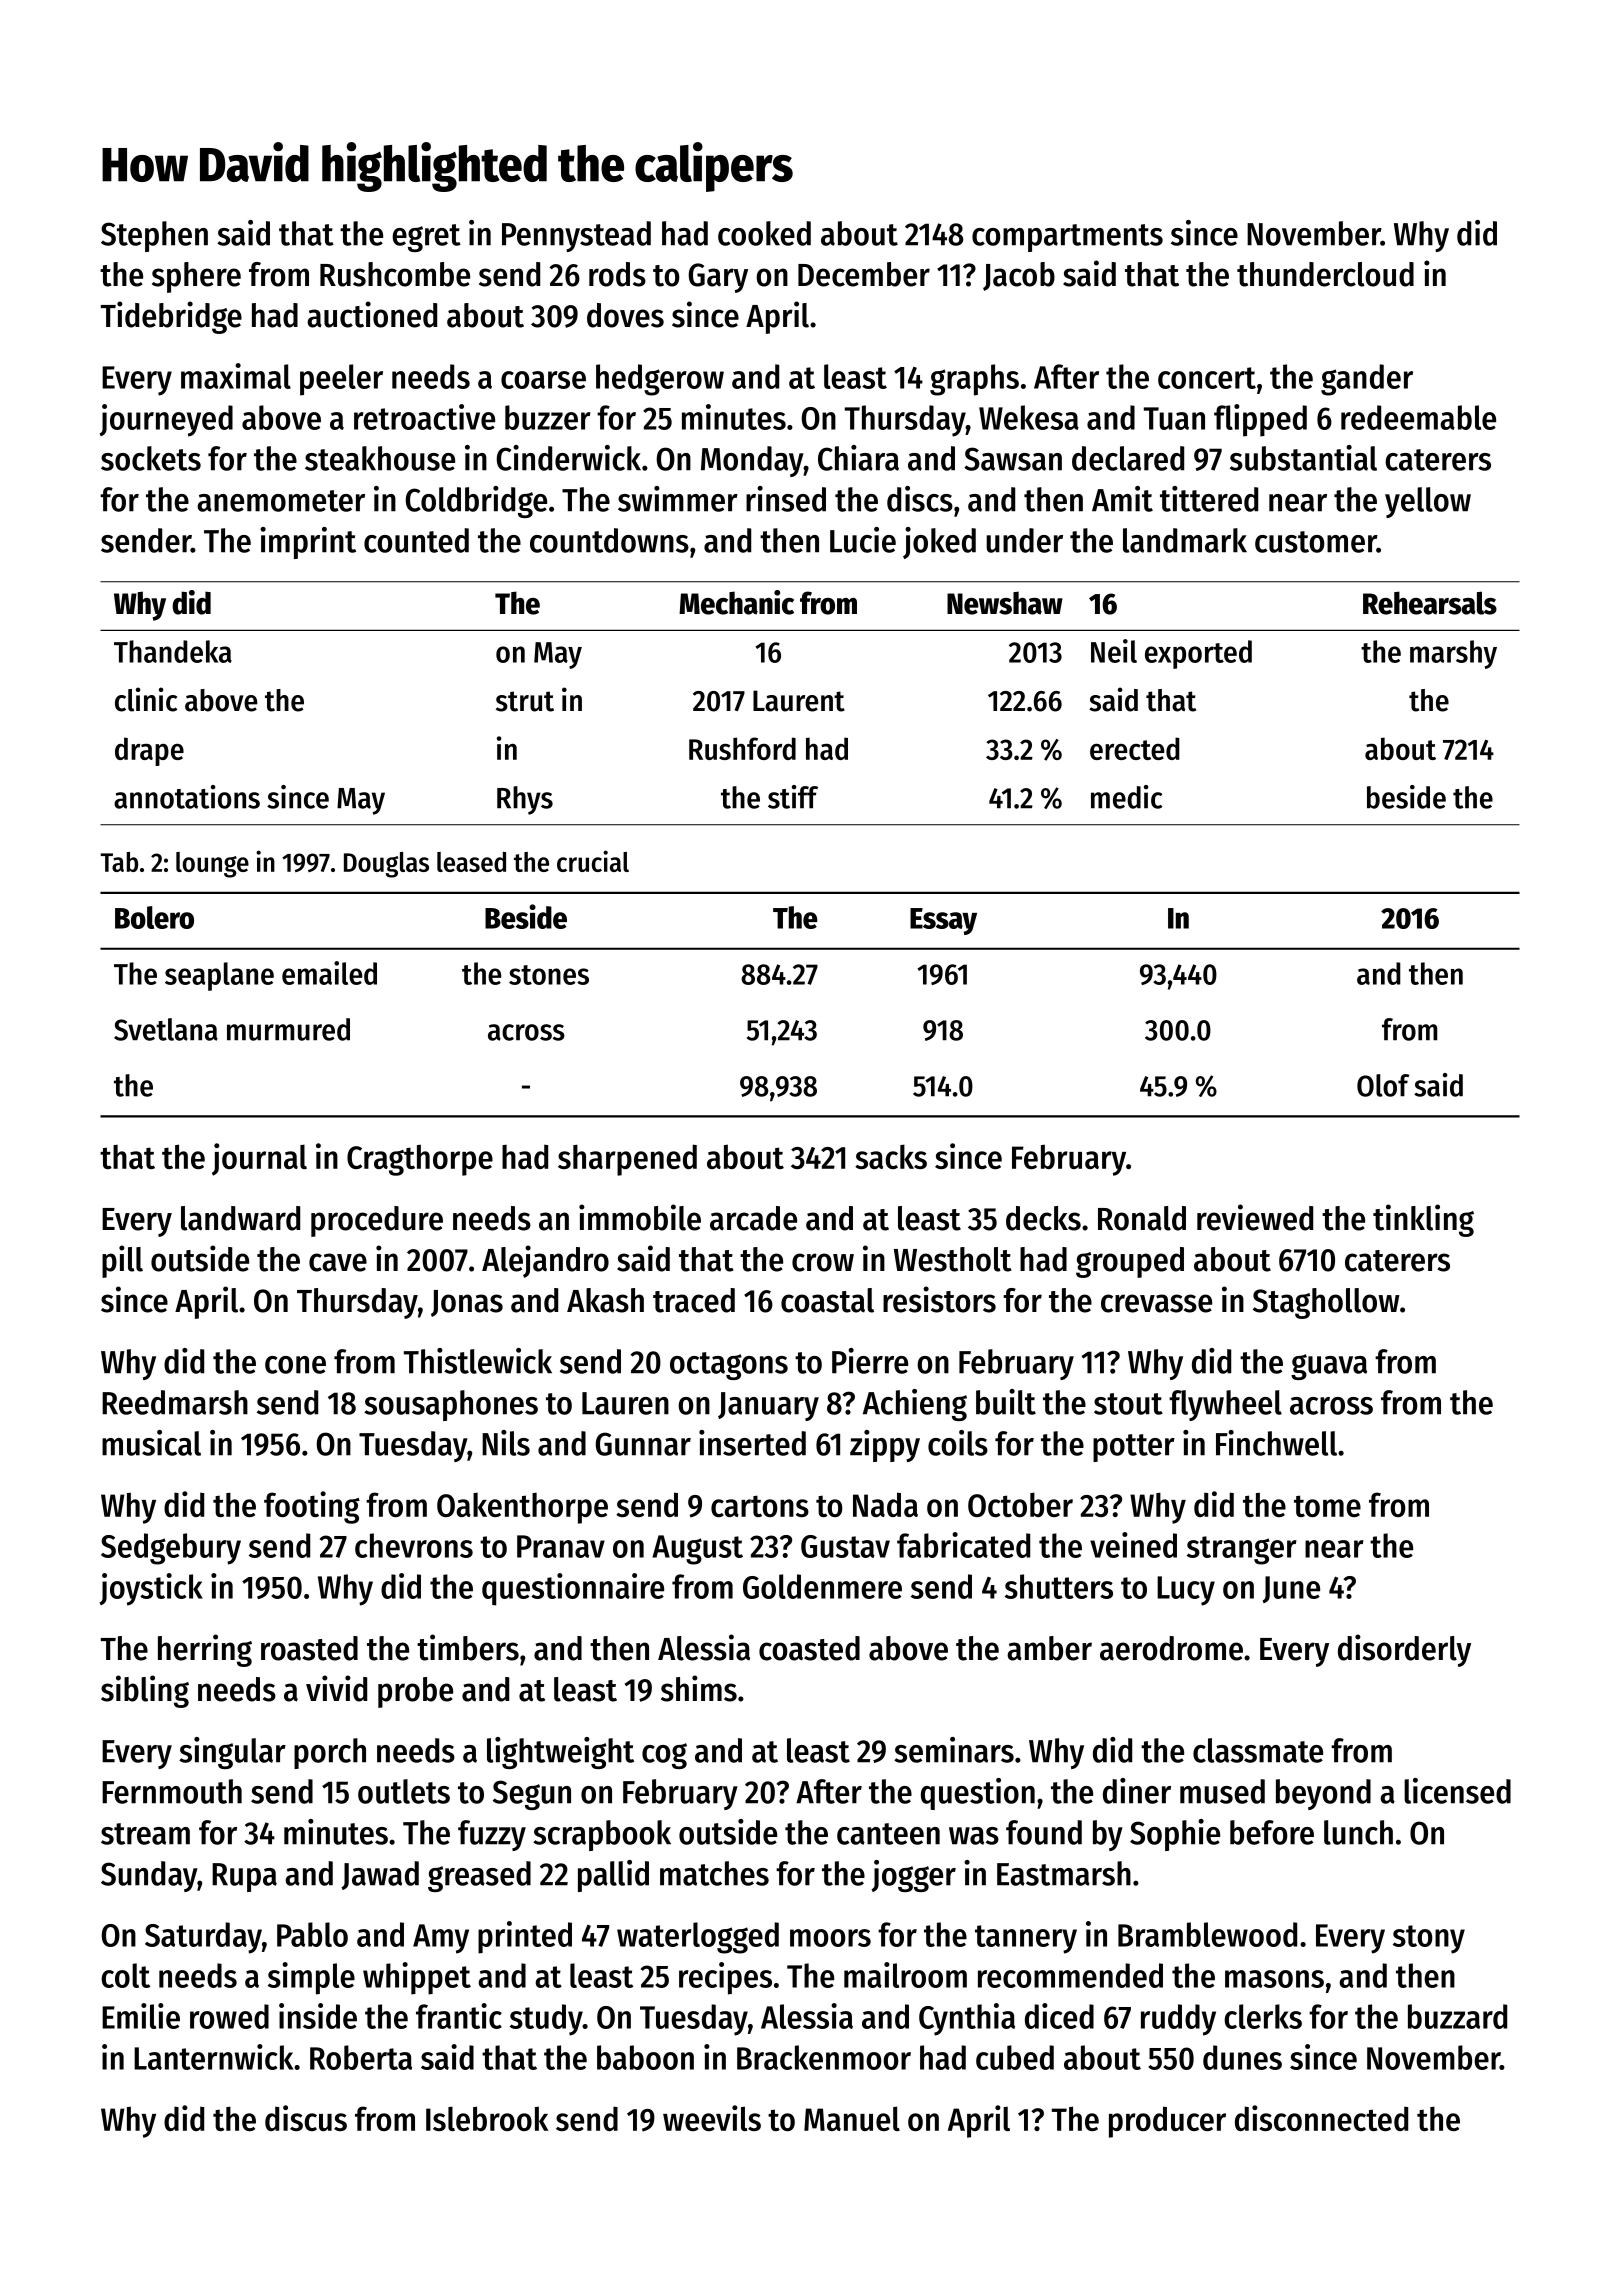 This image has width=1620, height=2292. What do you see at coordinates (1326, 1303) in the image?
I see `Staghollow` at bounding box center [1326, 1303].
